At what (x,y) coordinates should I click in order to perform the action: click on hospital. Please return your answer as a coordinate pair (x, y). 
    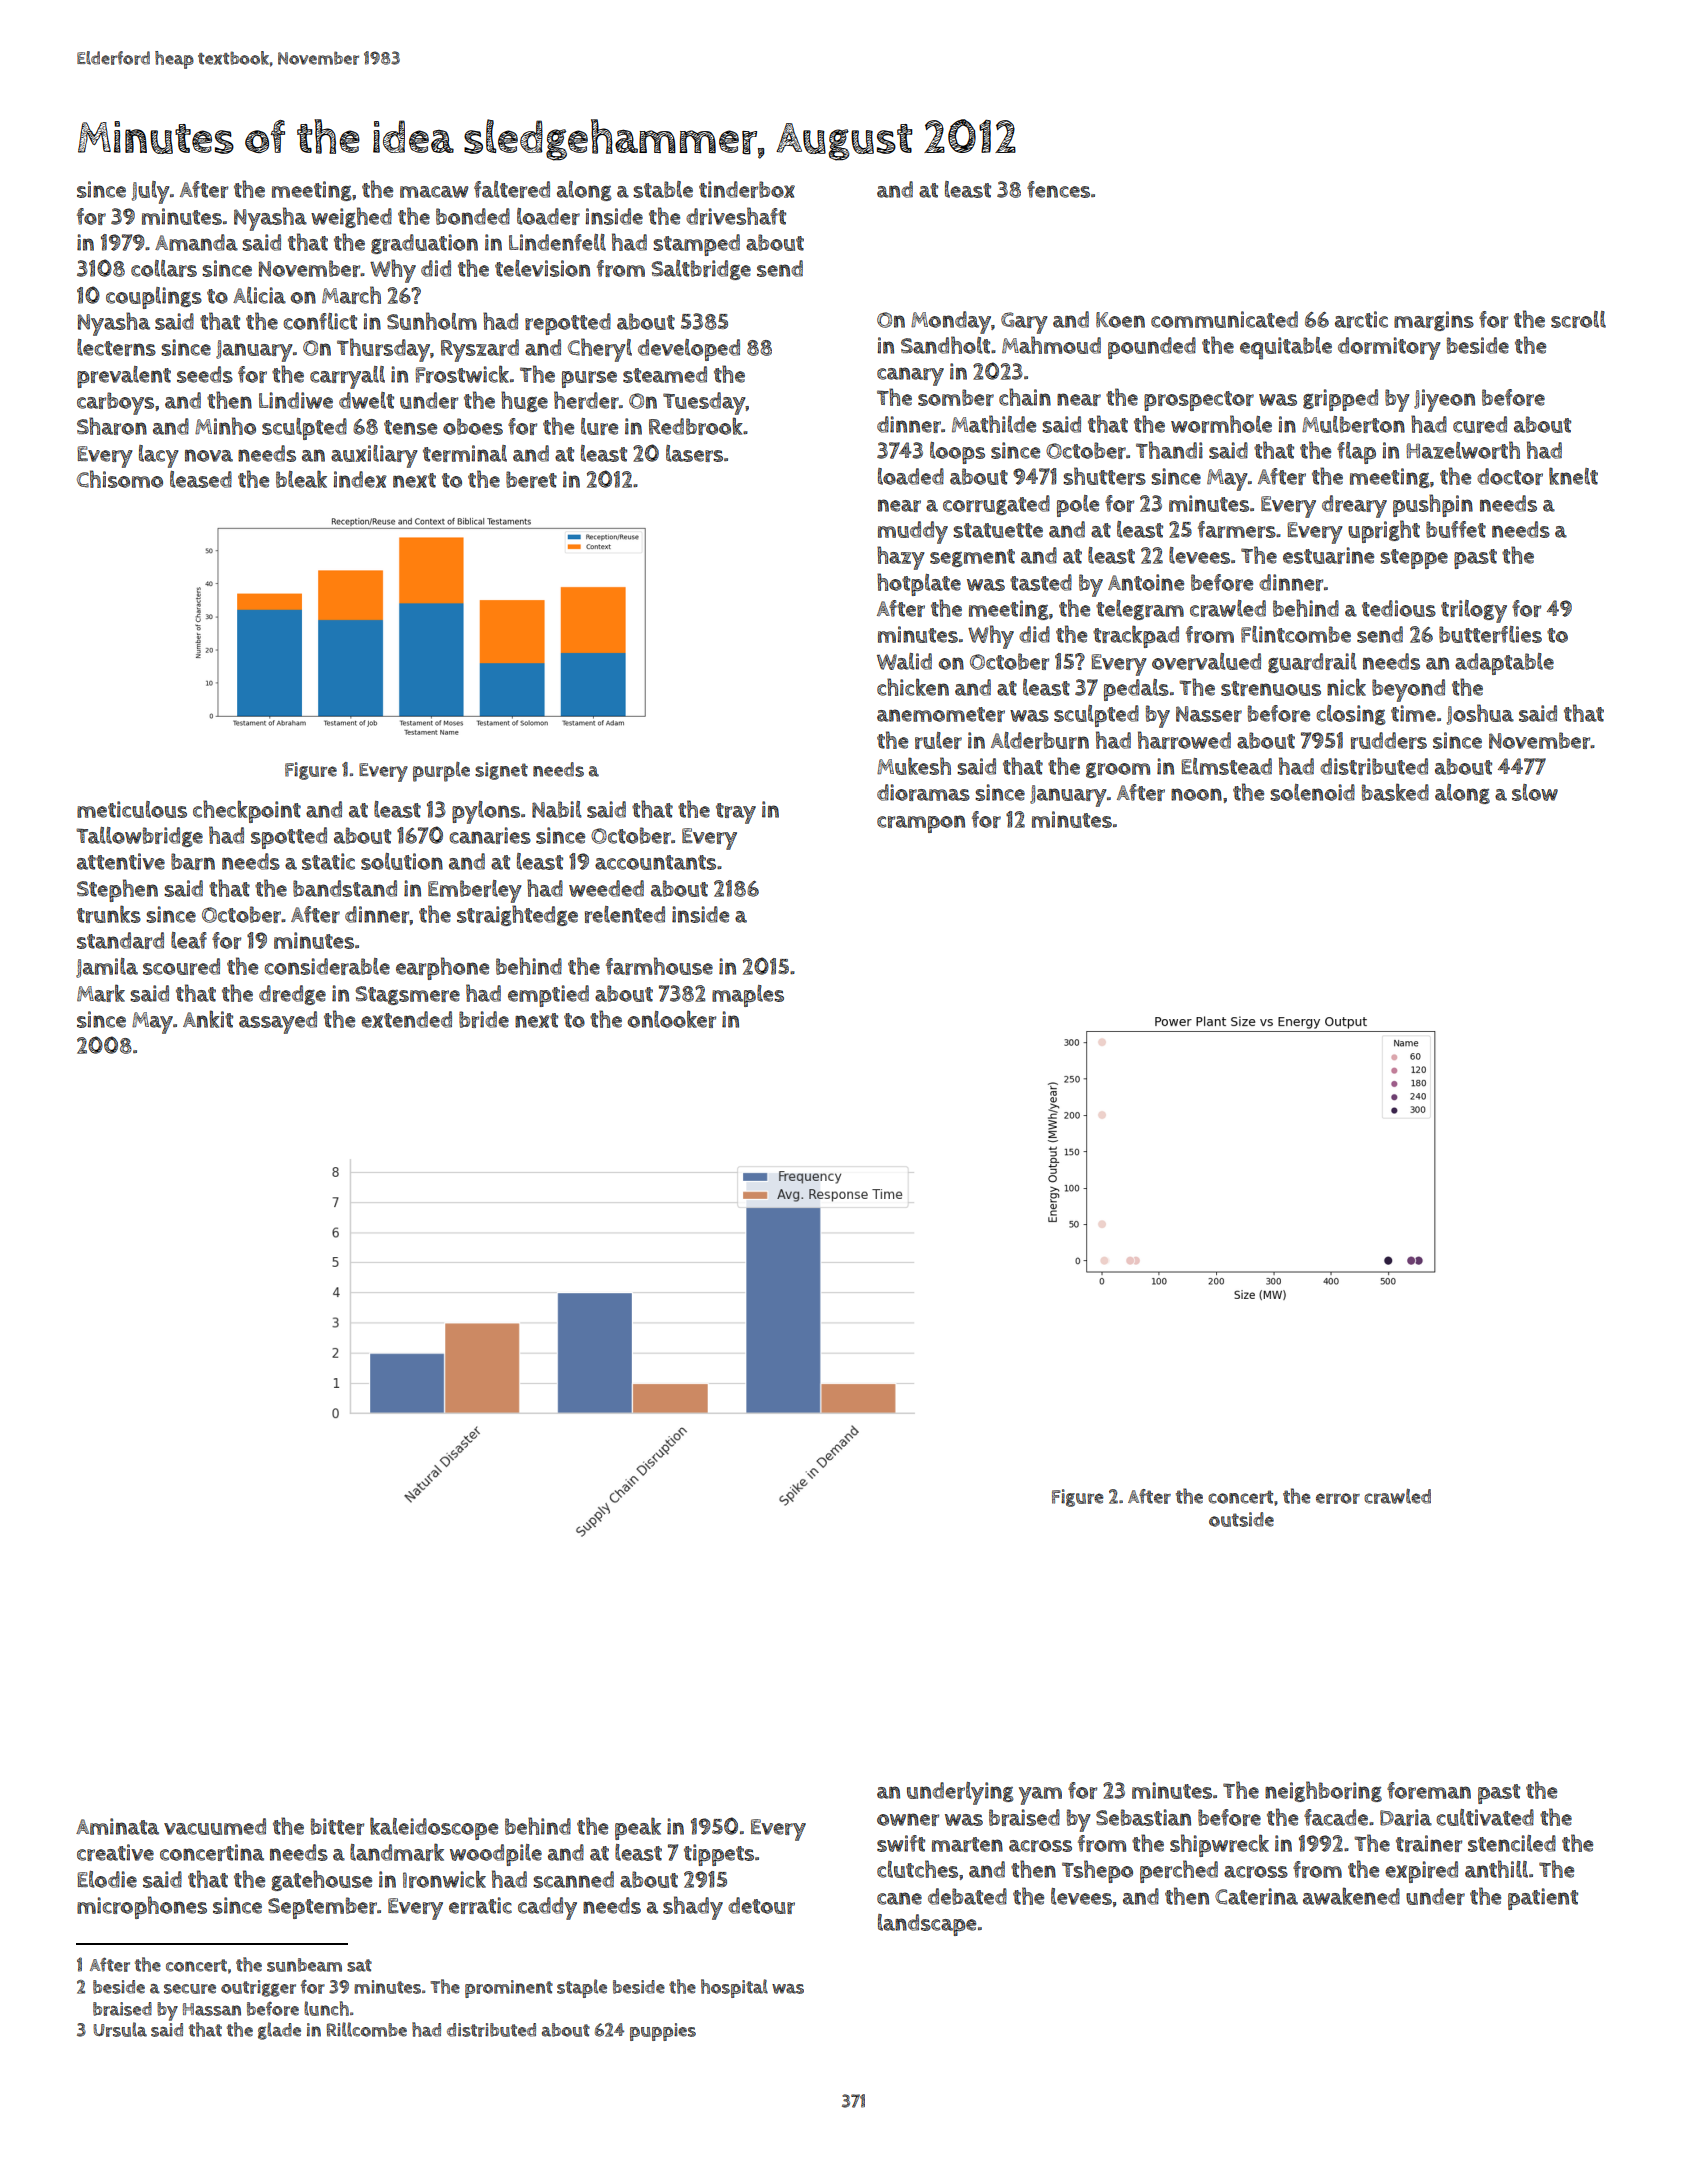
    Looking at the image, I should click on (734, 1988).
